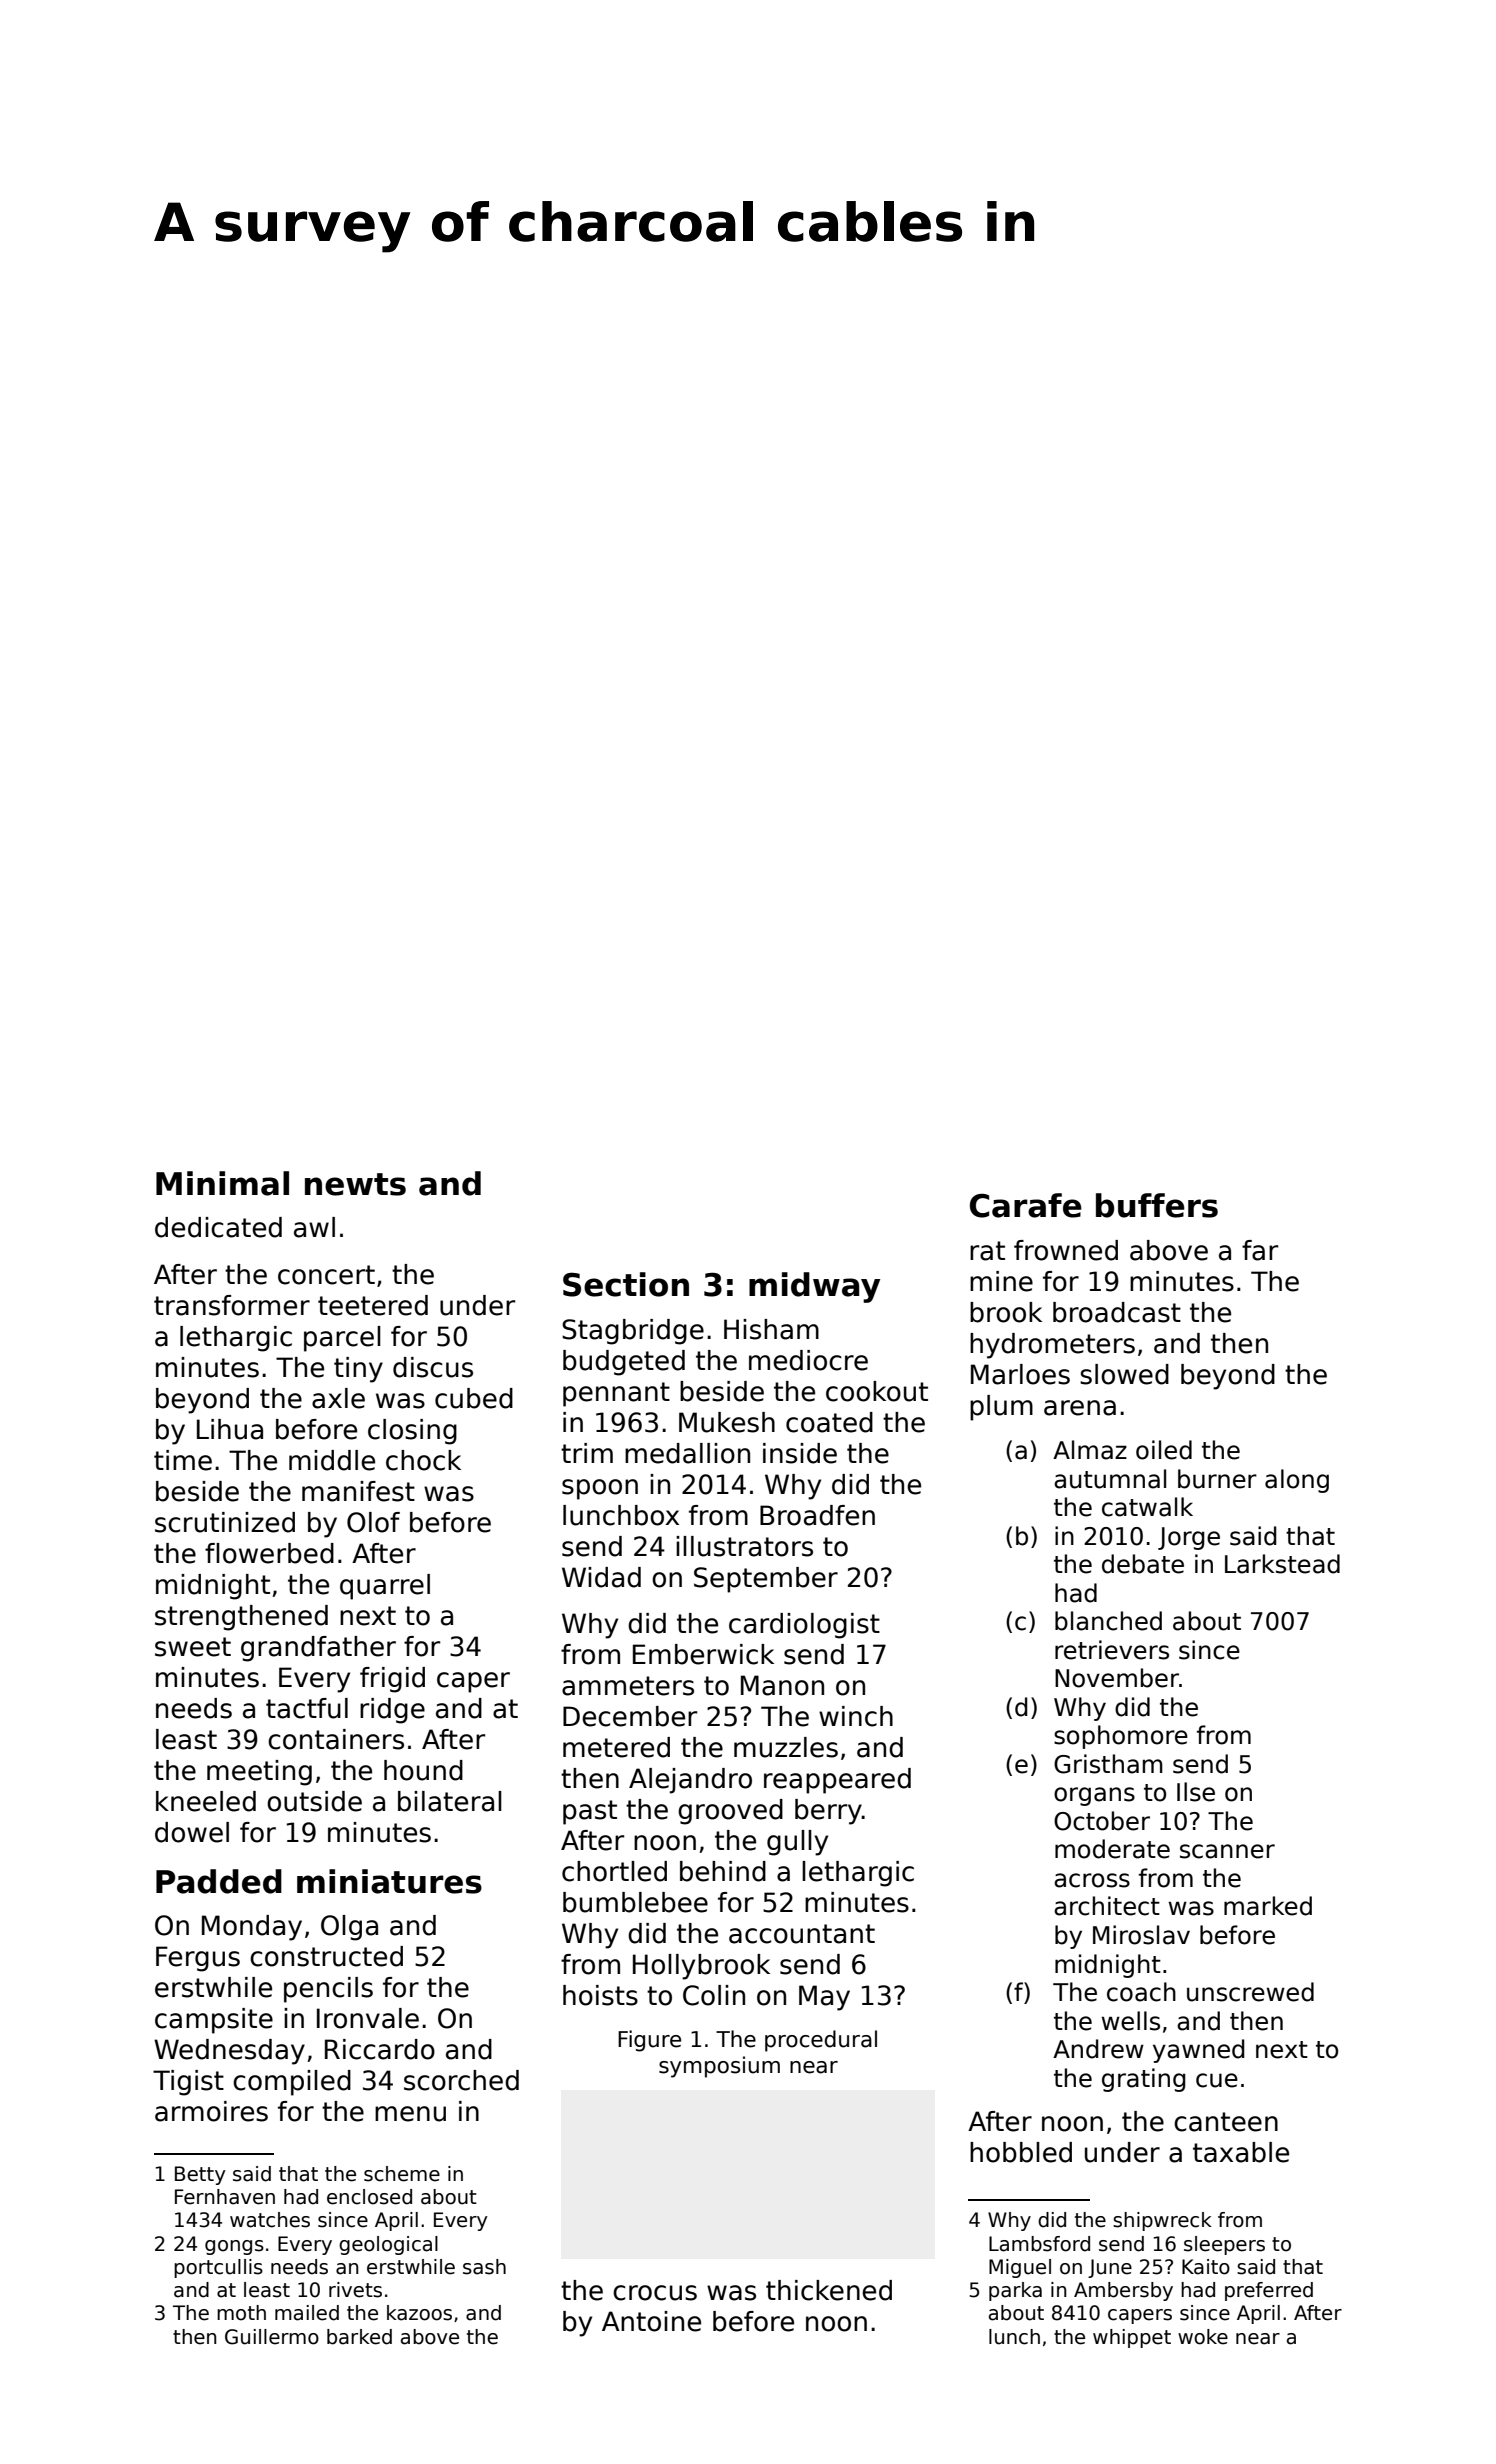 The width and height of the screenshot is (1496, 2464). Describe the element at coordinates (651, 2321) in the screenshot. I see `Antoine` at that location.
